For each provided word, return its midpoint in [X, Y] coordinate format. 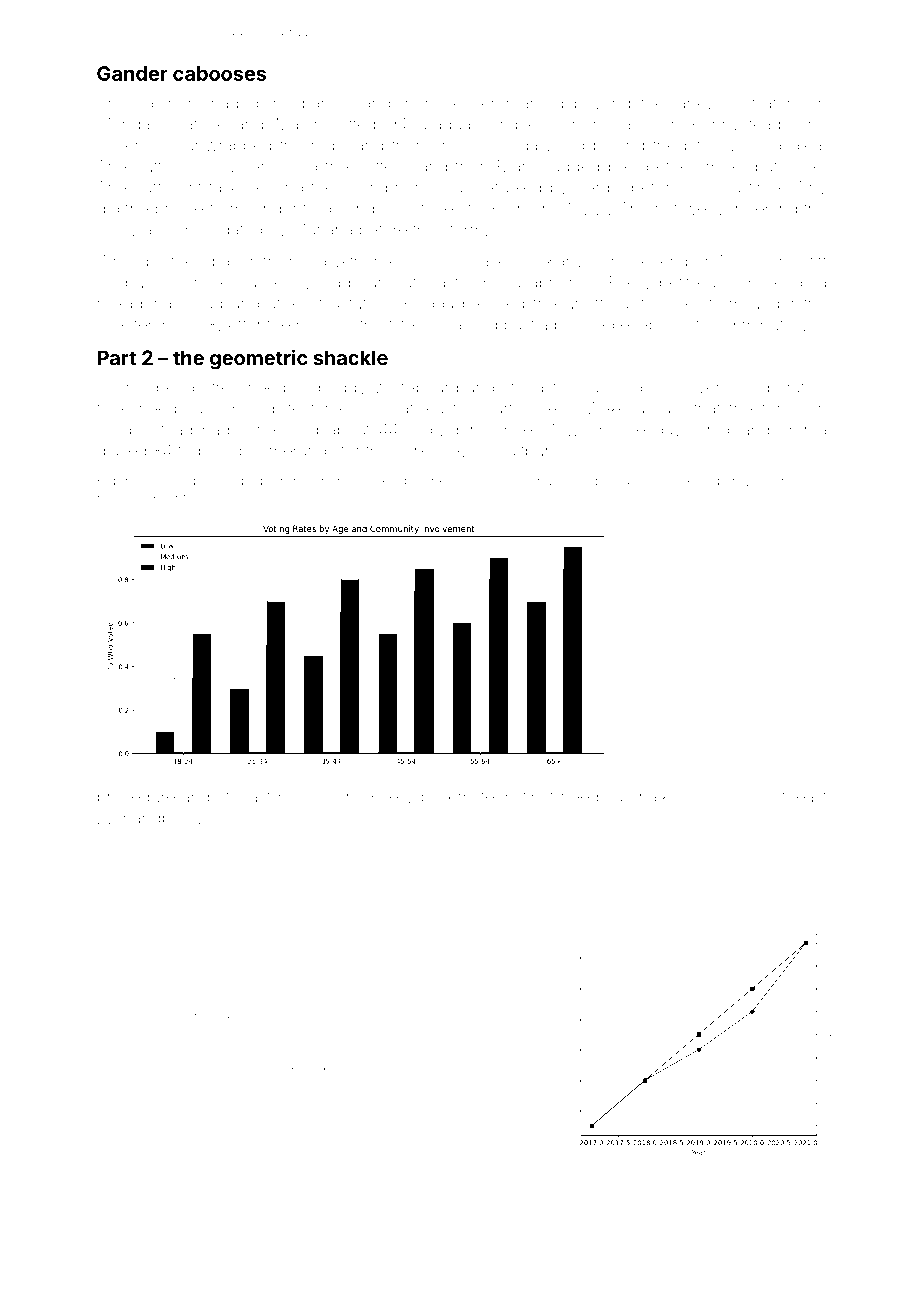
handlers [326, 796]
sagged [572, 168]
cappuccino [141, 284]
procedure [136, 798]
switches [428, 208]
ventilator [757, 103]
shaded [230, 103]
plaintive [179, 498]
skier [770, 481]
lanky [694, 105]
